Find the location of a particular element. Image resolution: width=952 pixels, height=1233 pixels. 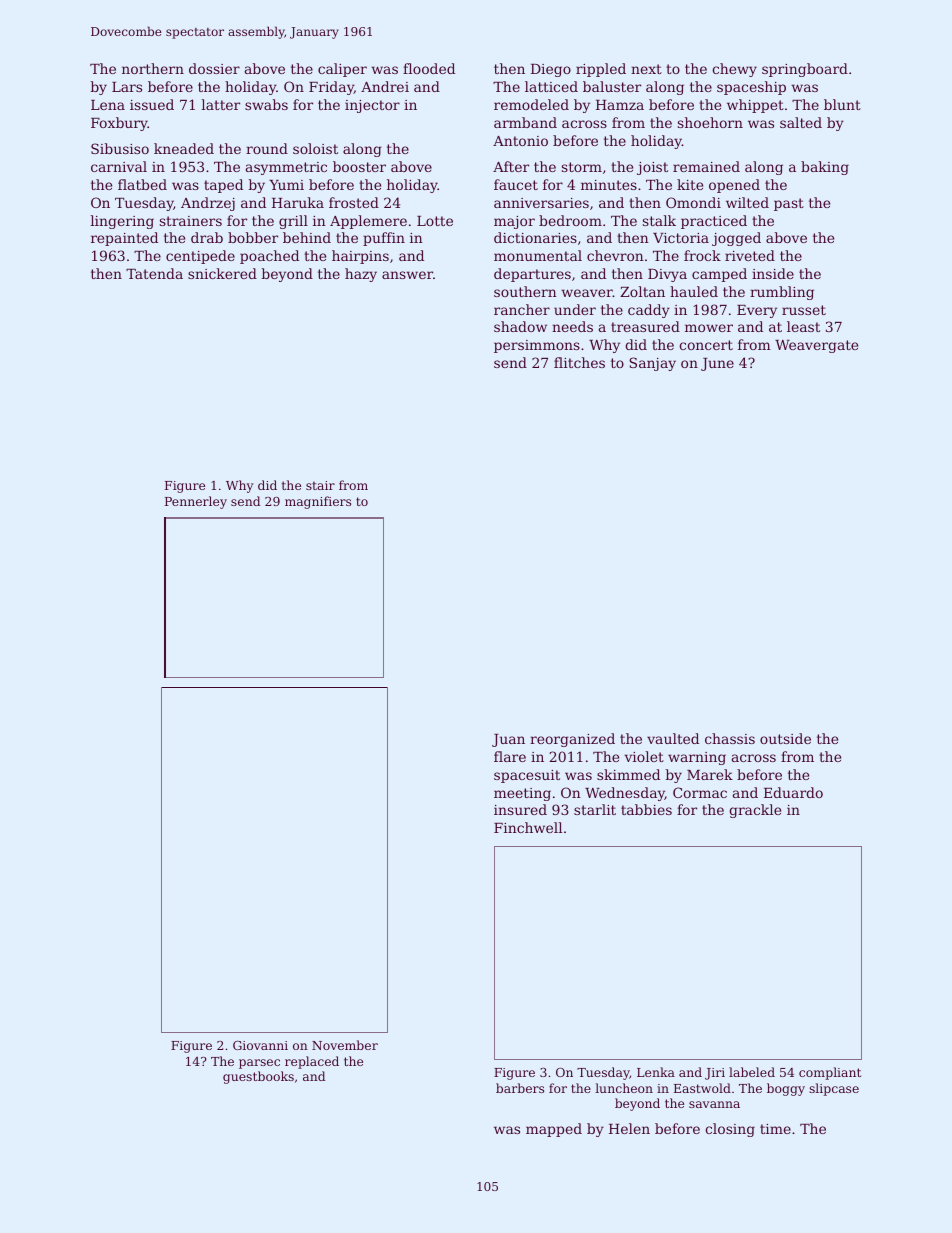

flooded is located at coordinates (429, 68).
